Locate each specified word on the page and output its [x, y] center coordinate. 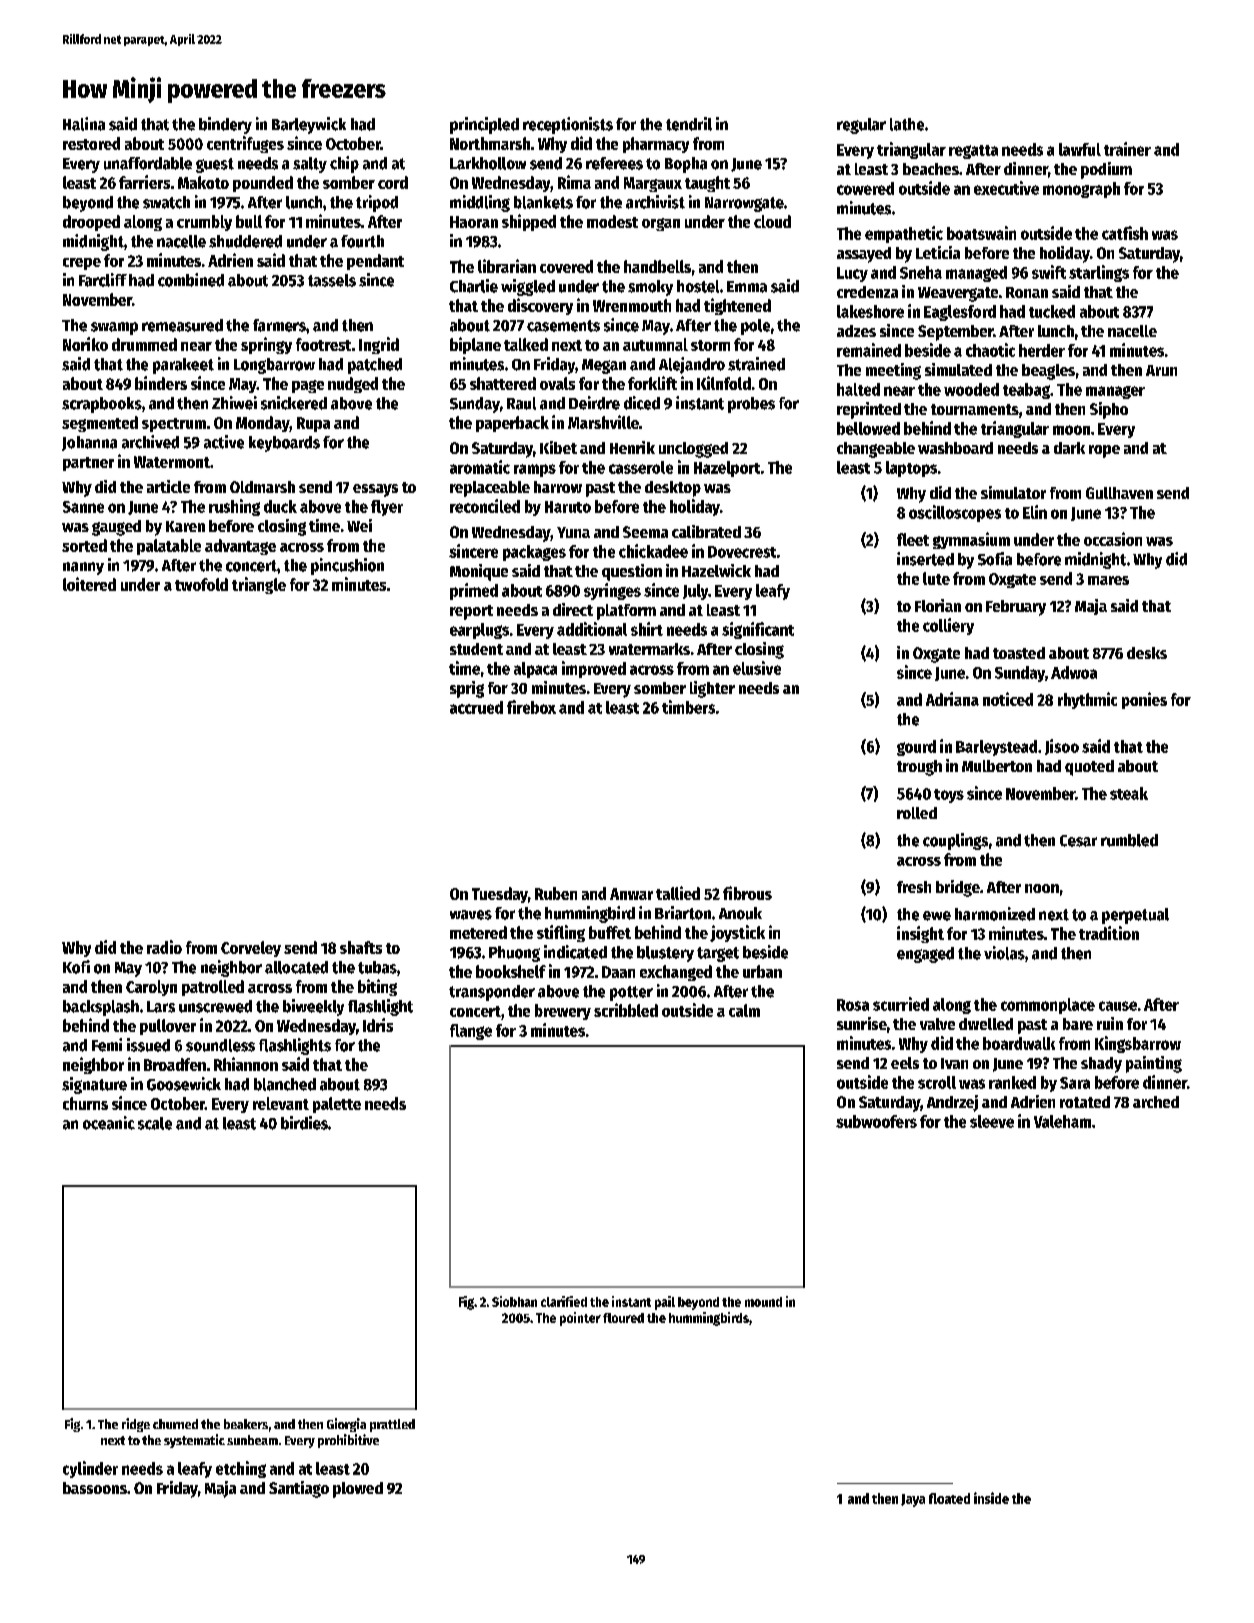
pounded [263, 184]
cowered [865, 188]
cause [1118, 1006]
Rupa [313, 424]
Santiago [299, 1489]
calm [744, 1010]
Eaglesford [960, 313]
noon [1042, 888]
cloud [772, 221]
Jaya [913, 1500]
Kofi [76, 967]
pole [755, 327]
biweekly [313, 1007]
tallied [678, 893]
